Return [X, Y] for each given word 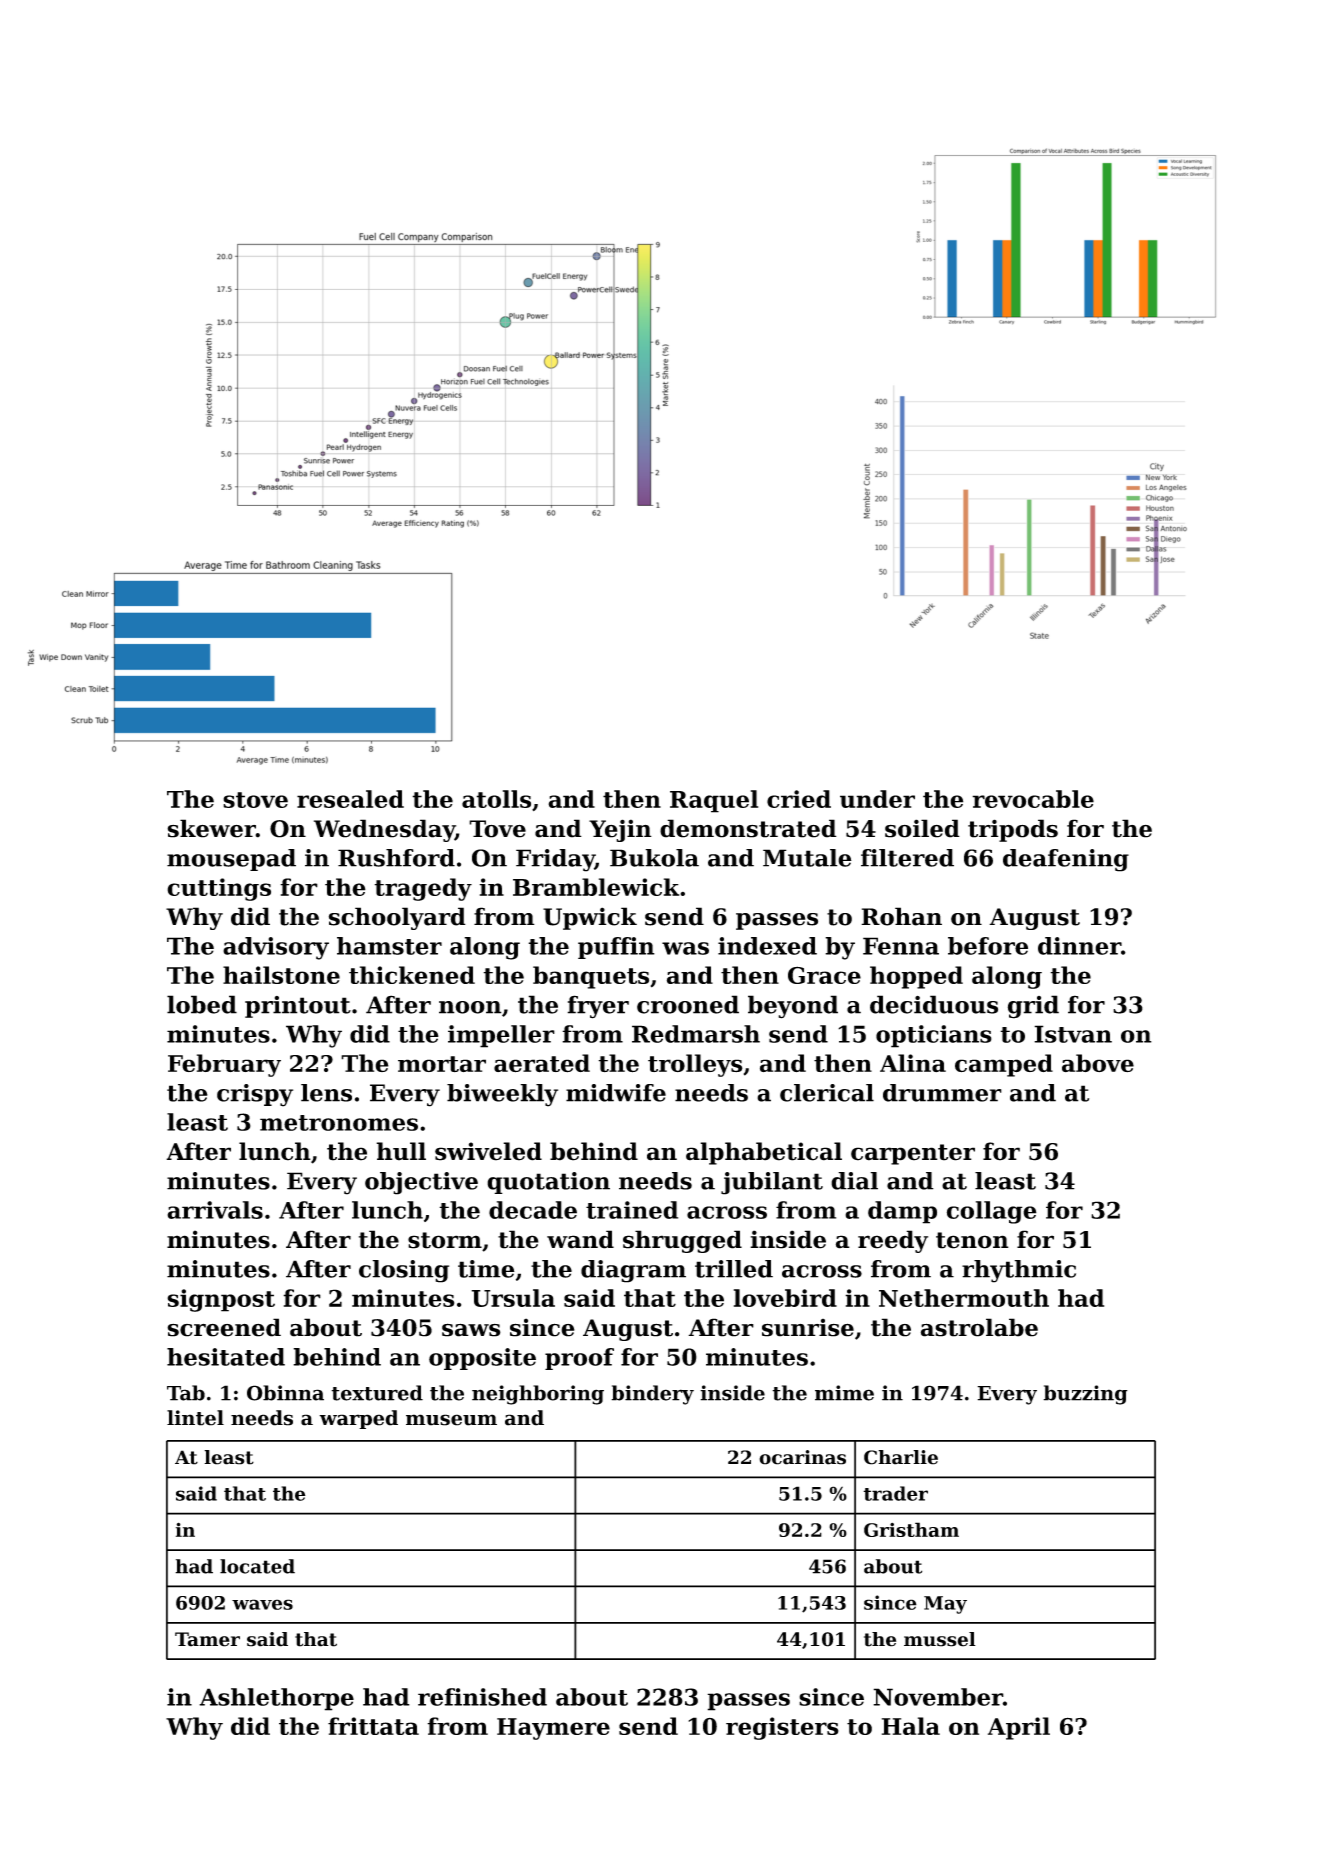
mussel [940, 1639]
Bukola [654, 858]
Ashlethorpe [276, 1699]
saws [471, 1330]
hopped [916, 977]
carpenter [913, 1154]
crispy [255, 1095]
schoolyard [397, 918]
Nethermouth [964, 1298]
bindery [652, 1395]
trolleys [695, 1065]
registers [782, 1728]
